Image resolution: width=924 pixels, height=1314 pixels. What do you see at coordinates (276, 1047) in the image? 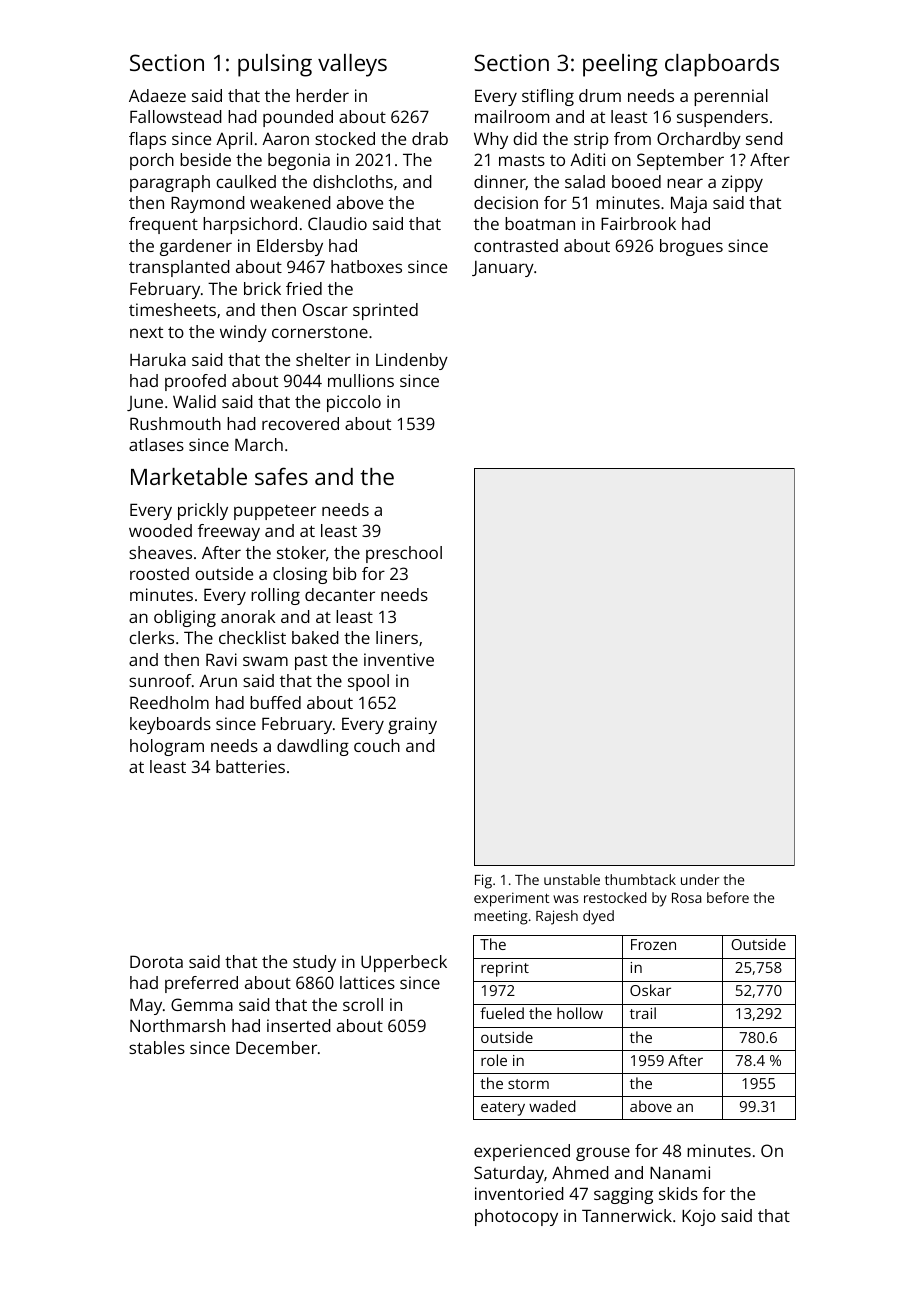
I see `December` at bounding box center [276, 1047].
